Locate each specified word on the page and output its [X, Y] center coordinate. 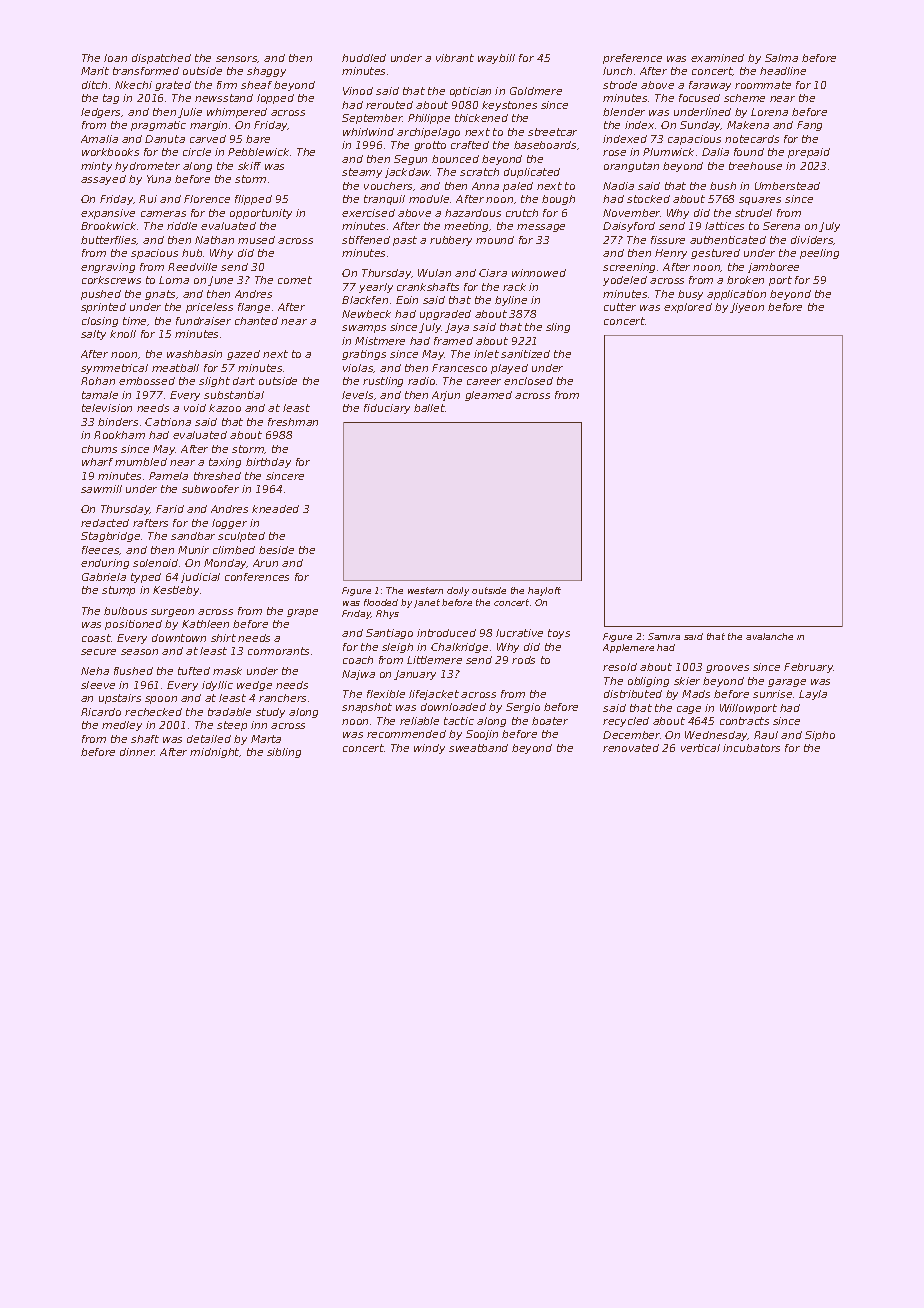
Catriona [168, 422]
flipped [253, 200]
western [425, 590]
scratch [479, 172]
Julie [190, 113]
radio [421, 381]
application [736, 295]
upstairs [120, 699]
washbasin [194, 354]
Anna [485, 186]
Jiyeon [747, 308]
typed [146, 578]
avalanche [769, 636]
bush [723, 186]
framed [453, 341]
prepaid [809, 153]
